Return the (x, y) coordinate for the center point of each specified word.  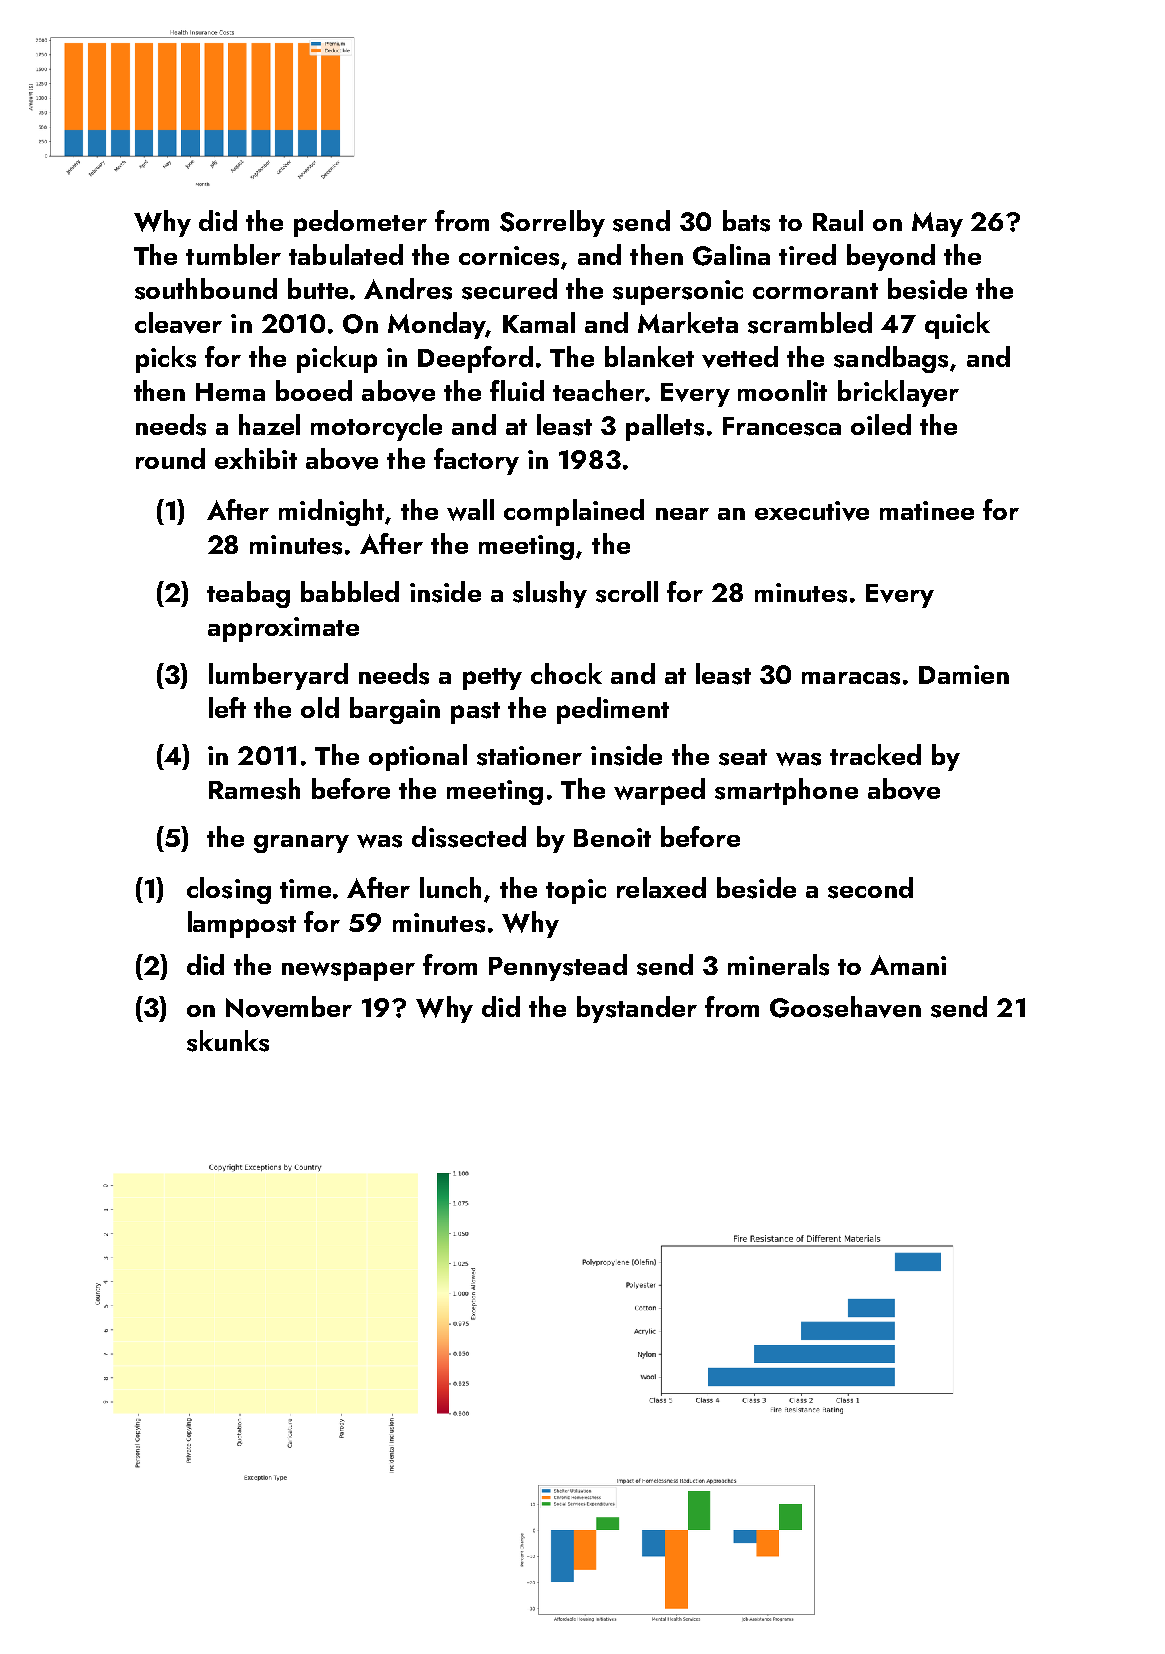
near (682, 514)
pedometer (360, 223)
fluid (517, 390)
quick (957, 325)
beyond (891, 257)
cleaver (178, 323)
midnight (331, 512)
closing (229, 890)
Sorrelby (552, 223)
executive (812, 511)
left (227, 707)
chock (566, 673)
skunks (228, 1041)
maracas (851, 678)
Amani (908, 965)
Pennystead (558, 967)
